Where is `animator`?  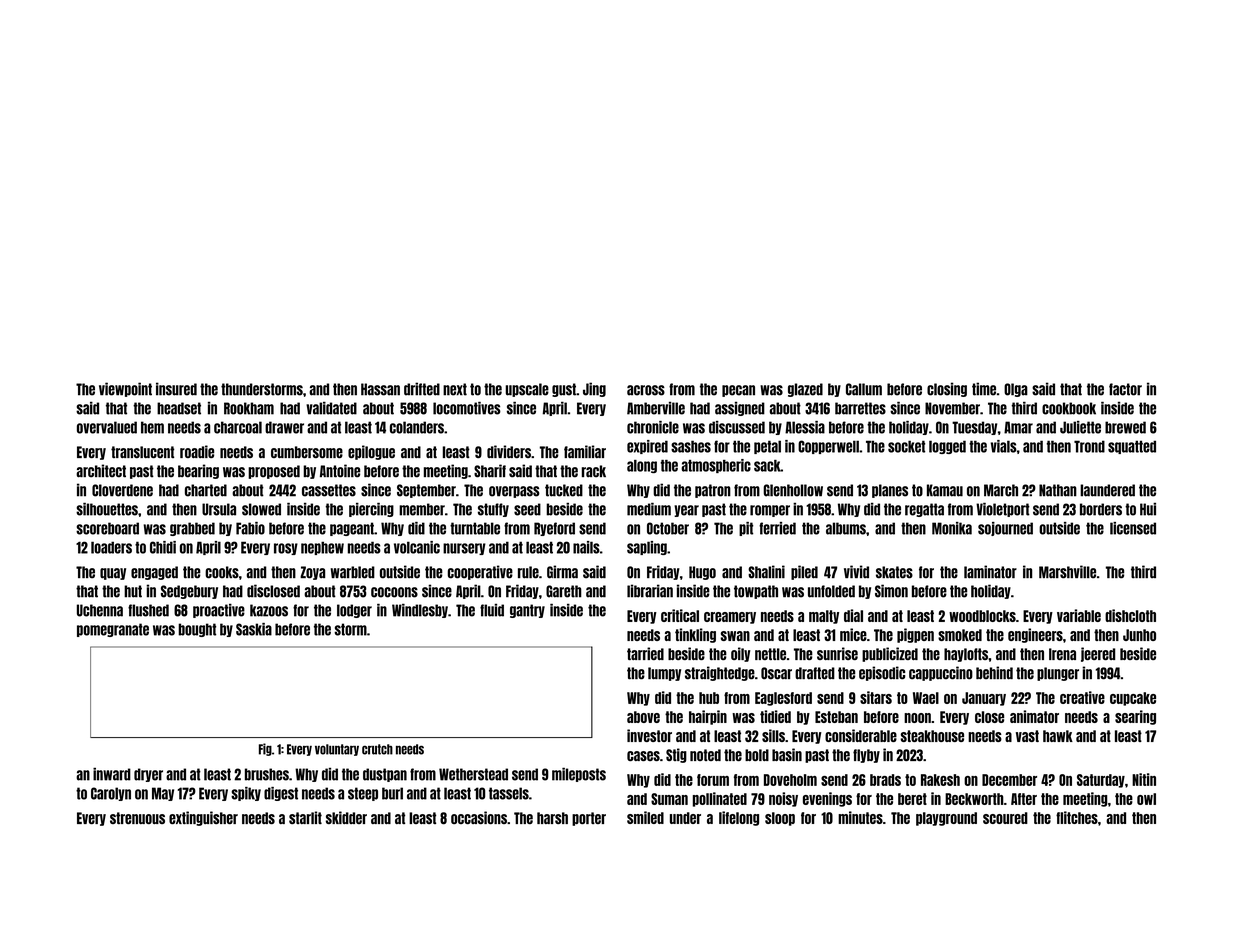 animator is located at coordinates (1034, 716).
